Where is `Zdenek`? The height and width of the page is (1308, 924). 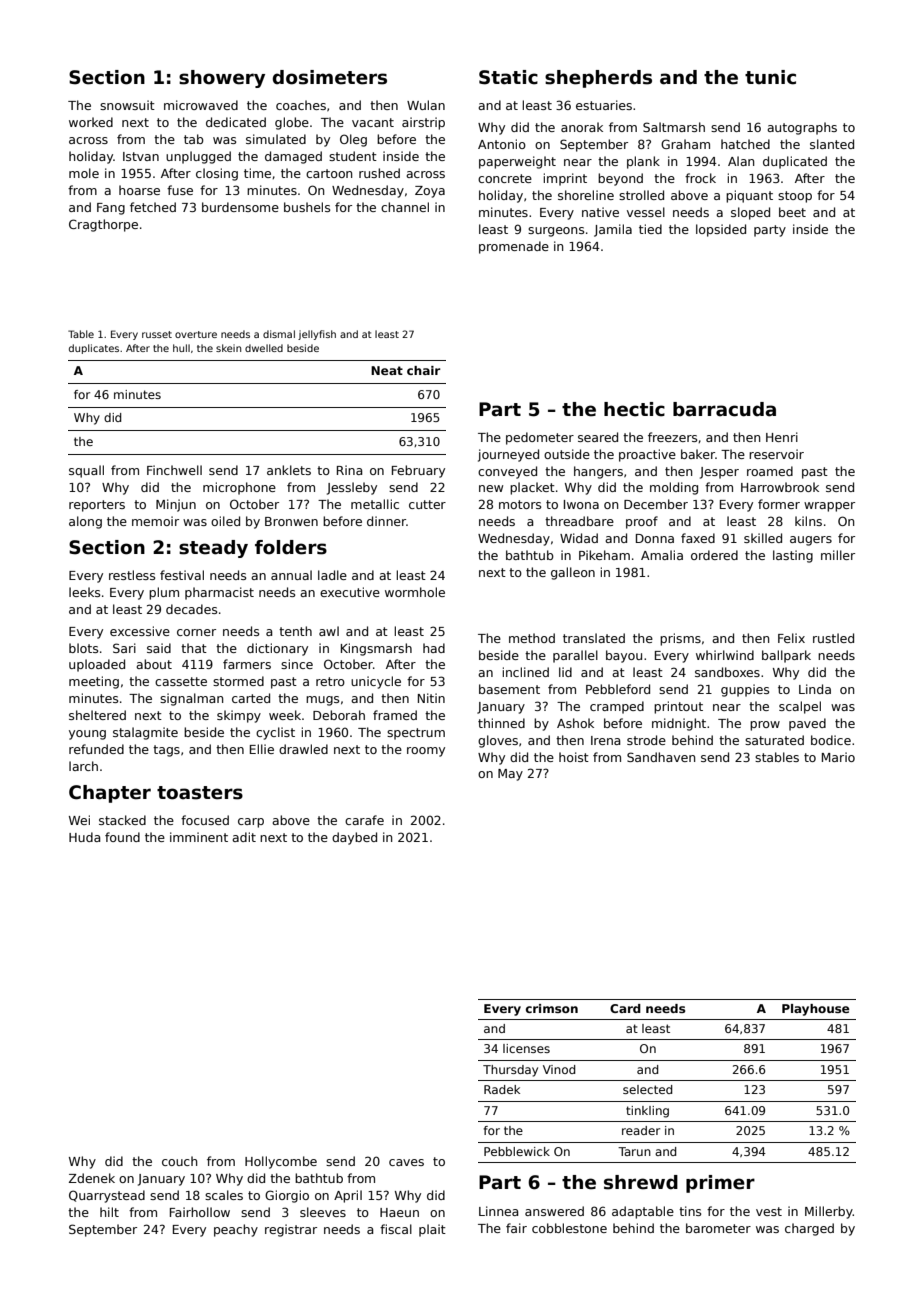 Zdenek is located at coordinates (92, 1178).
